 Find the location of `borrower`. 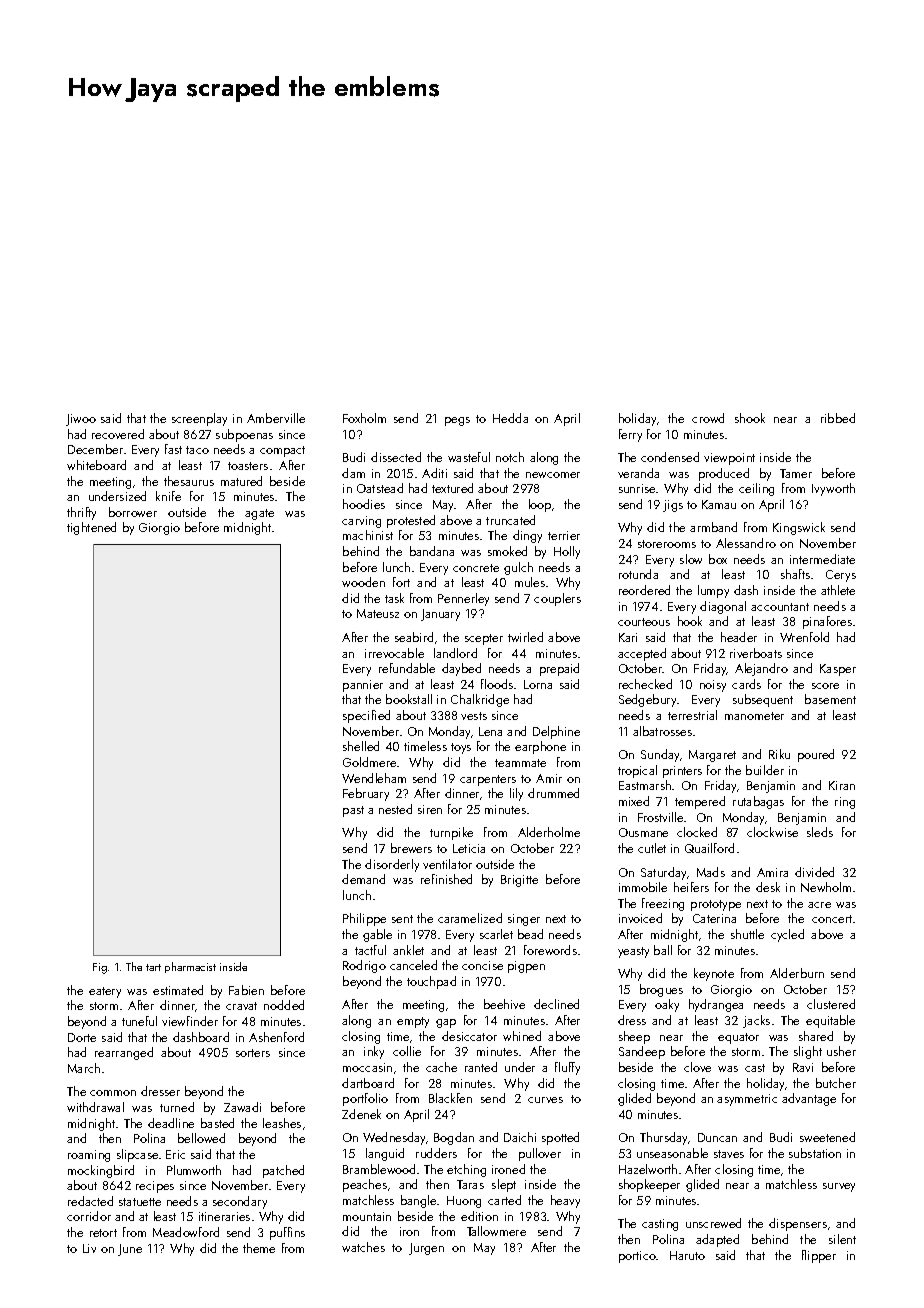

borrower is located at coordinates (133, 512).
